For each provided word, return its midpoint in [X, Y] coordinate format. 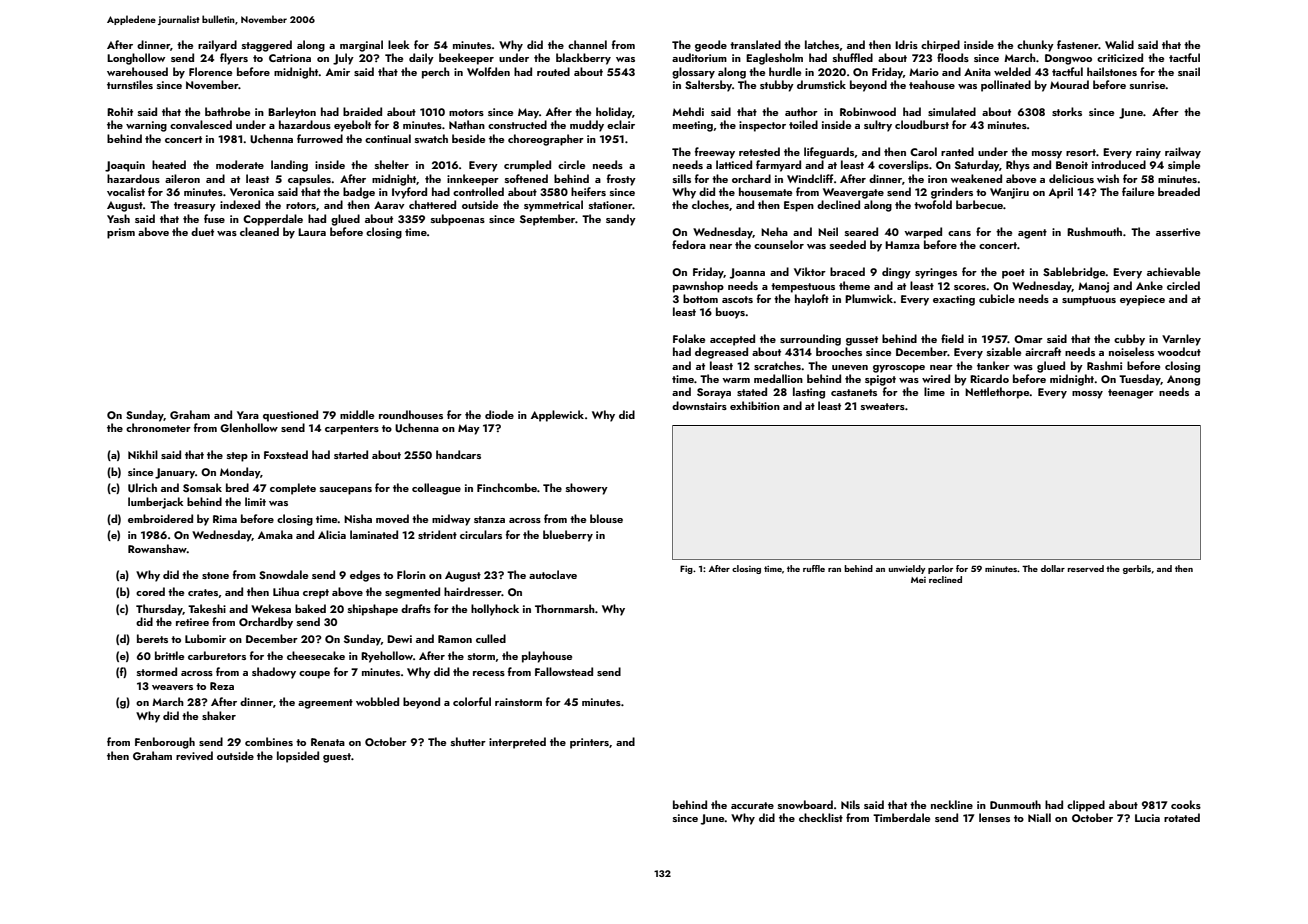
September [547, 220]
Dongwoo [1068, 59]
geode [711, 46]
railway [1183, 153]
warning [146, 126]
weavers [172, 687]
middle [357, 414]
